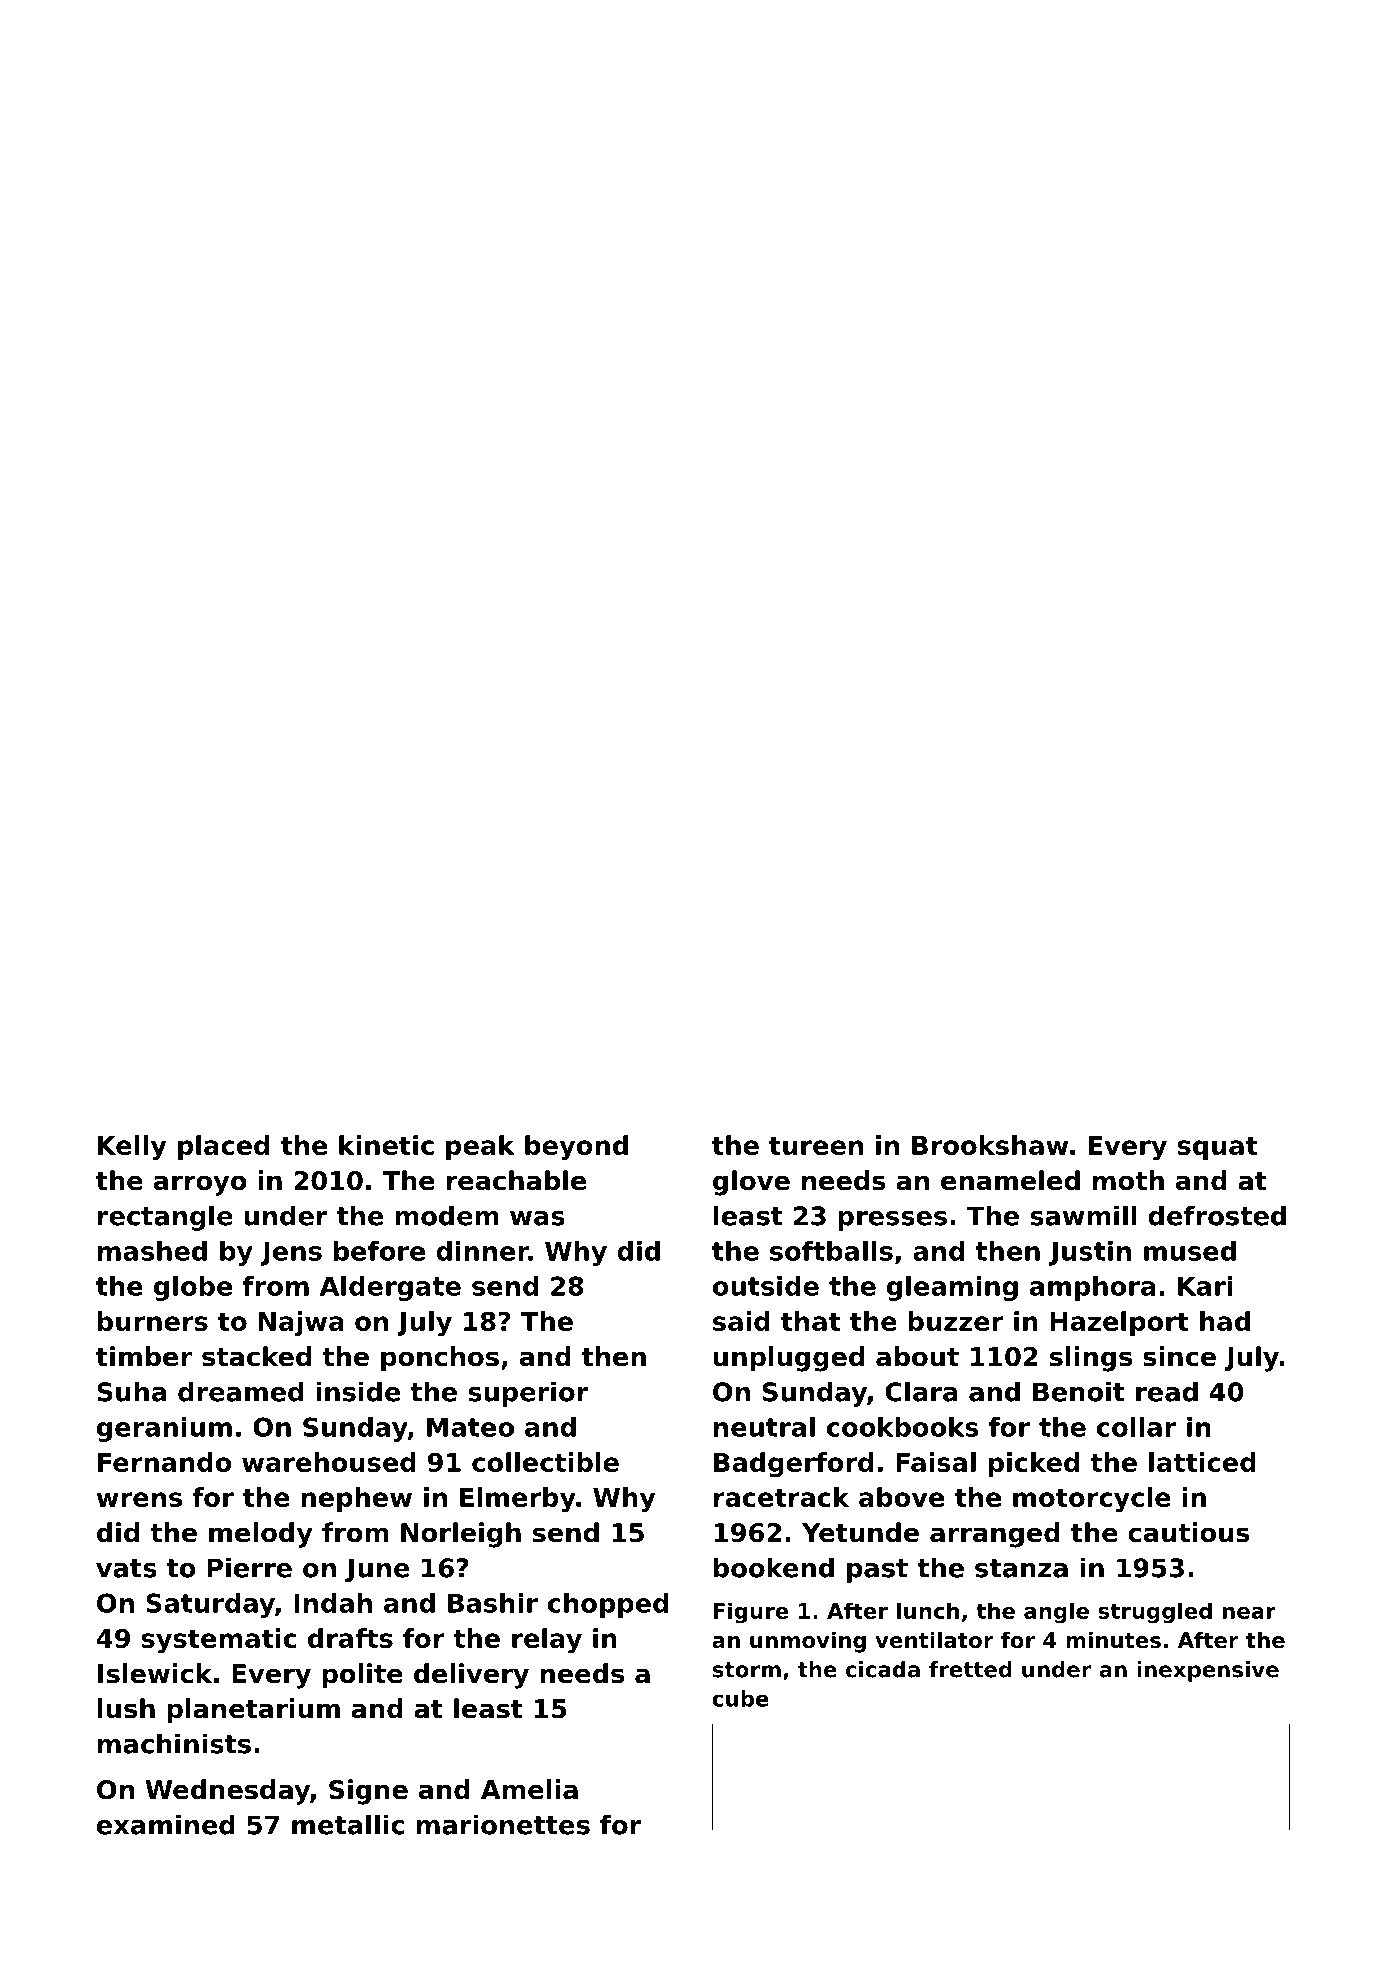 The height and width of the document is (1969, 1386). What do you see at coordinates (152, 1251) in the document?
I see `mashed` at bounding box center [152, 1251].
